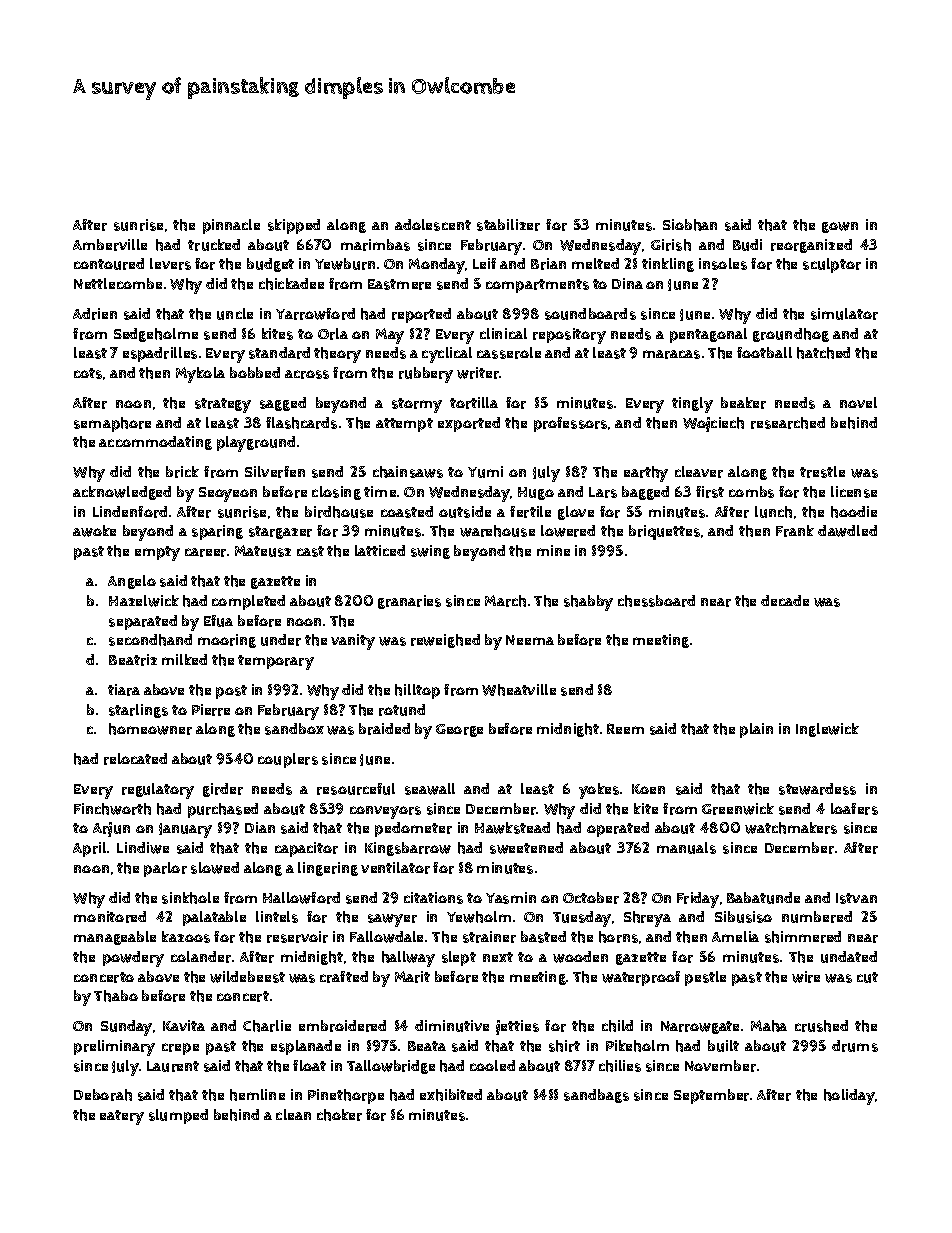 The image size is (952, 1233). Describe the element at coordinates (122, 1117) in the image. I see `eatery` at that location.
